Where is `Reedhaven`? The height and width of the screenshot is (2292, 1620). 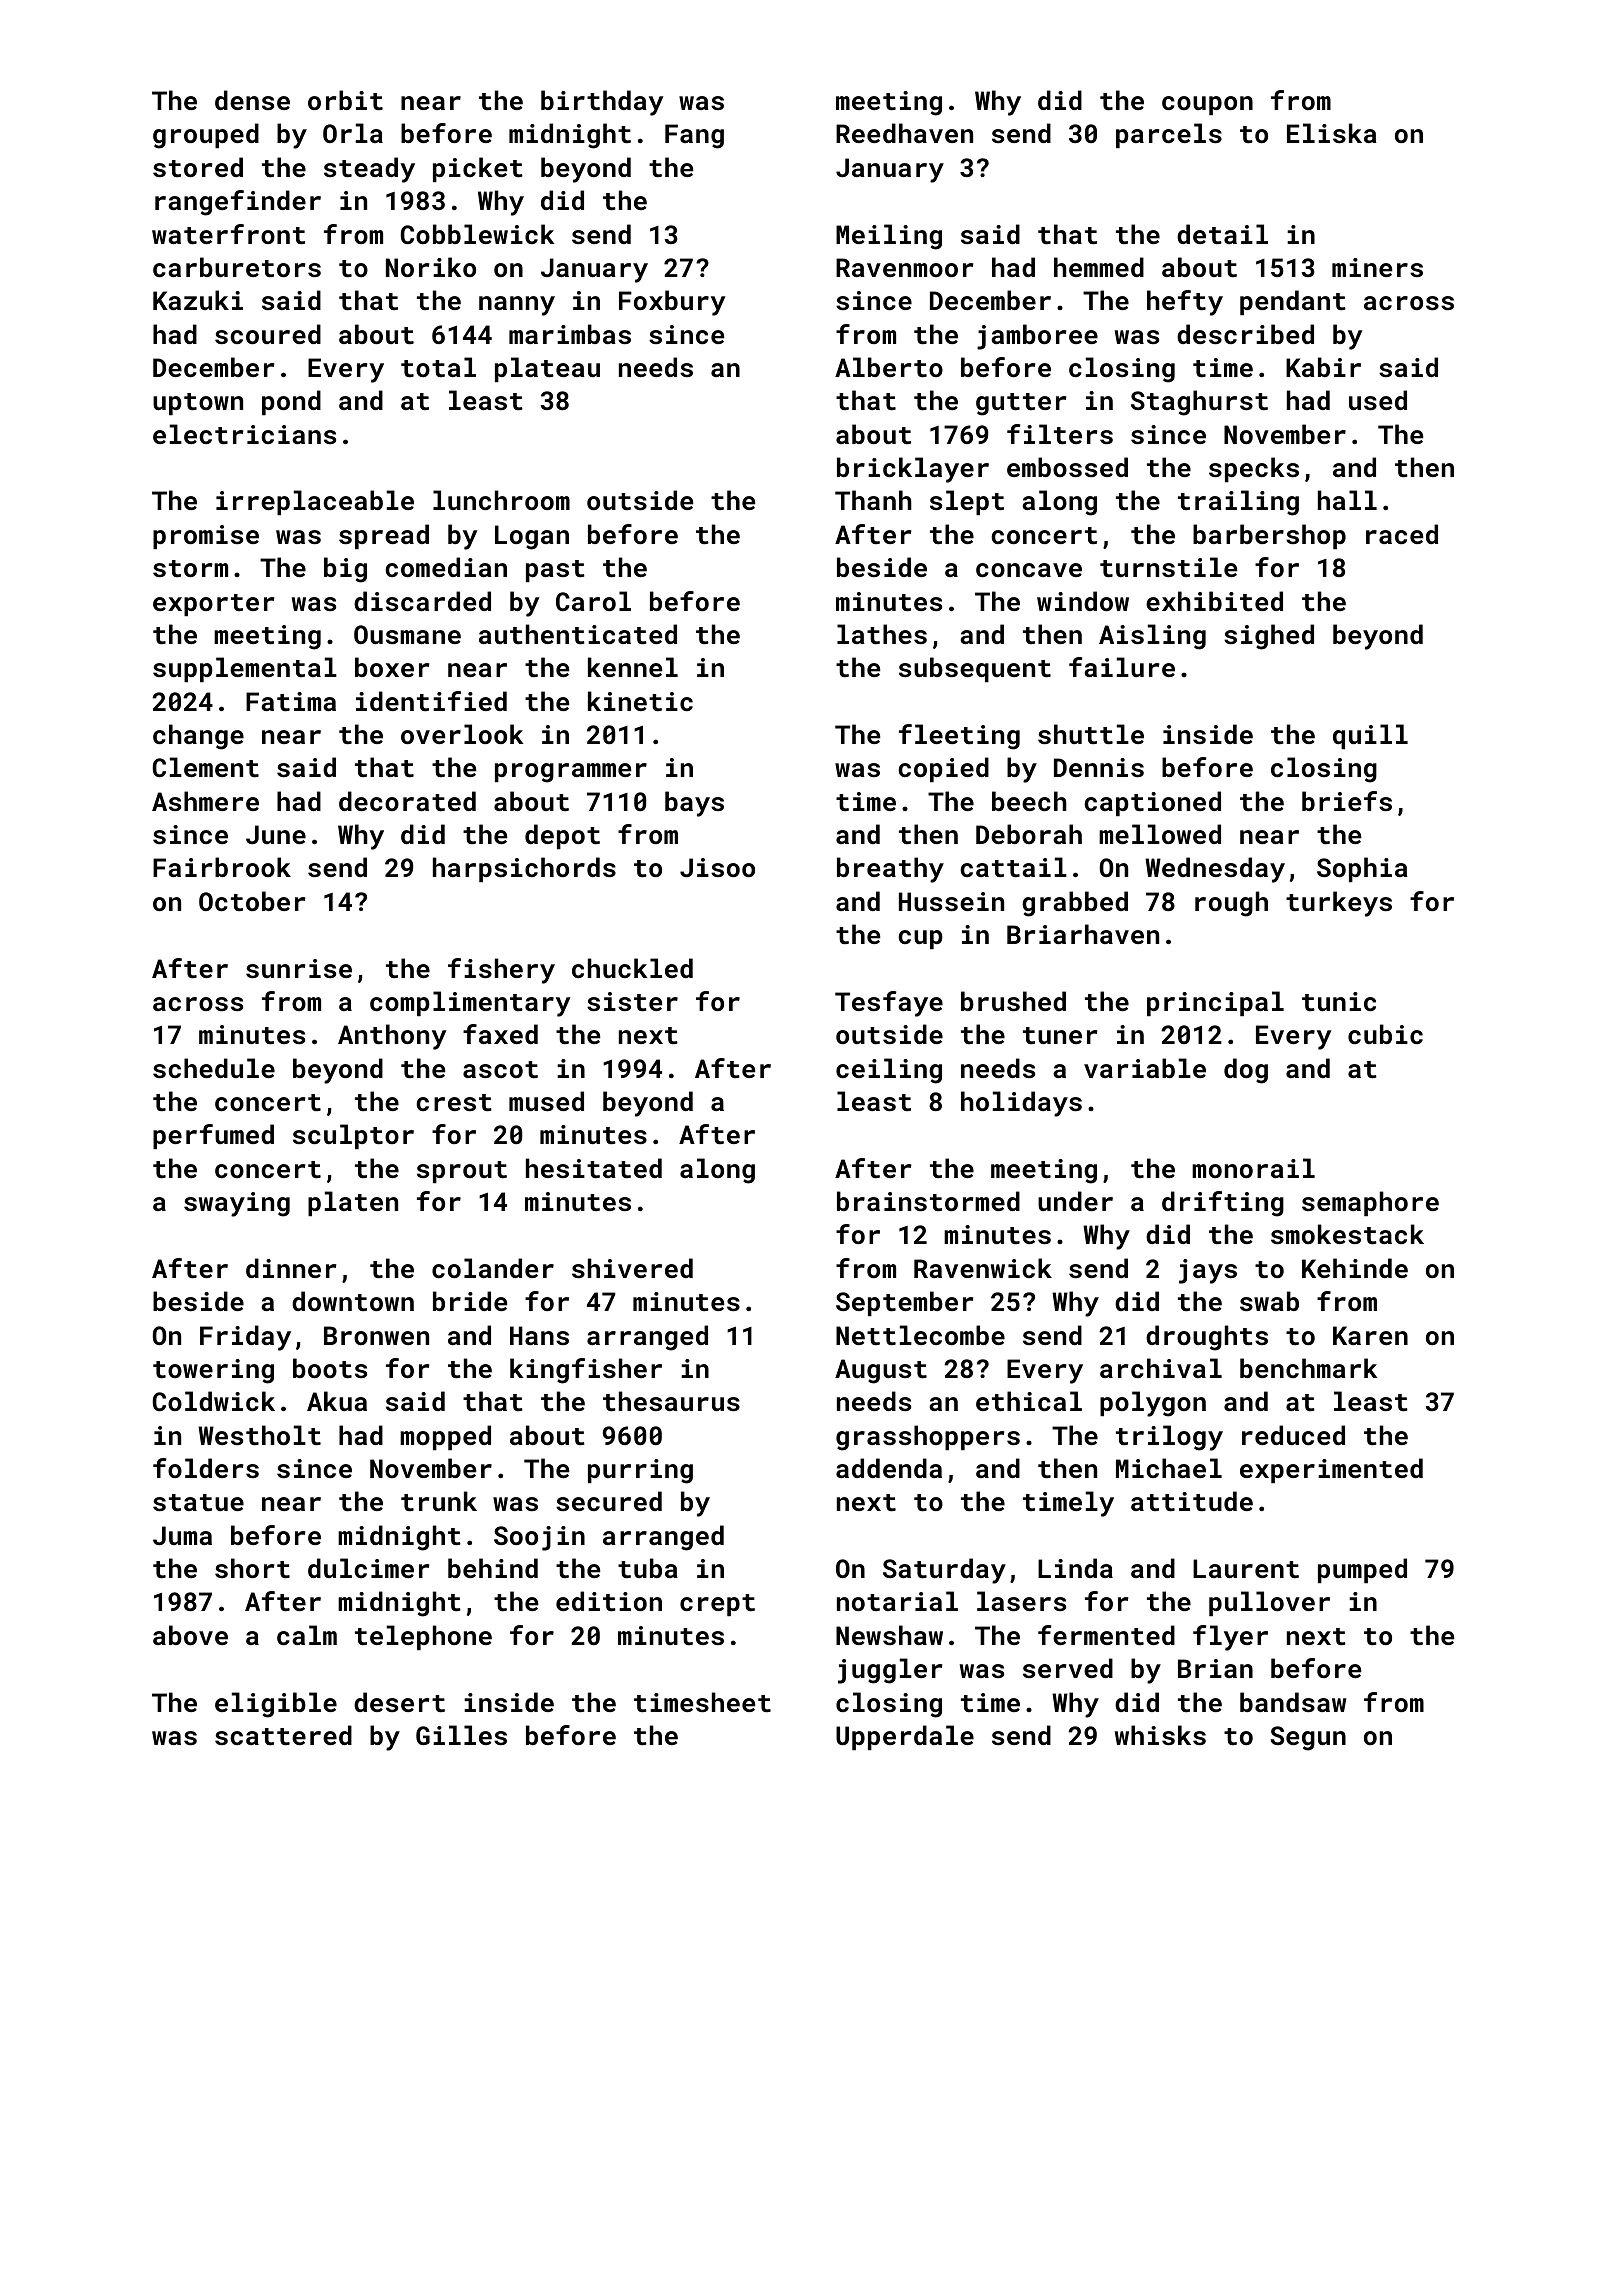
Reedhaven is located at coordinates (904, 133).
